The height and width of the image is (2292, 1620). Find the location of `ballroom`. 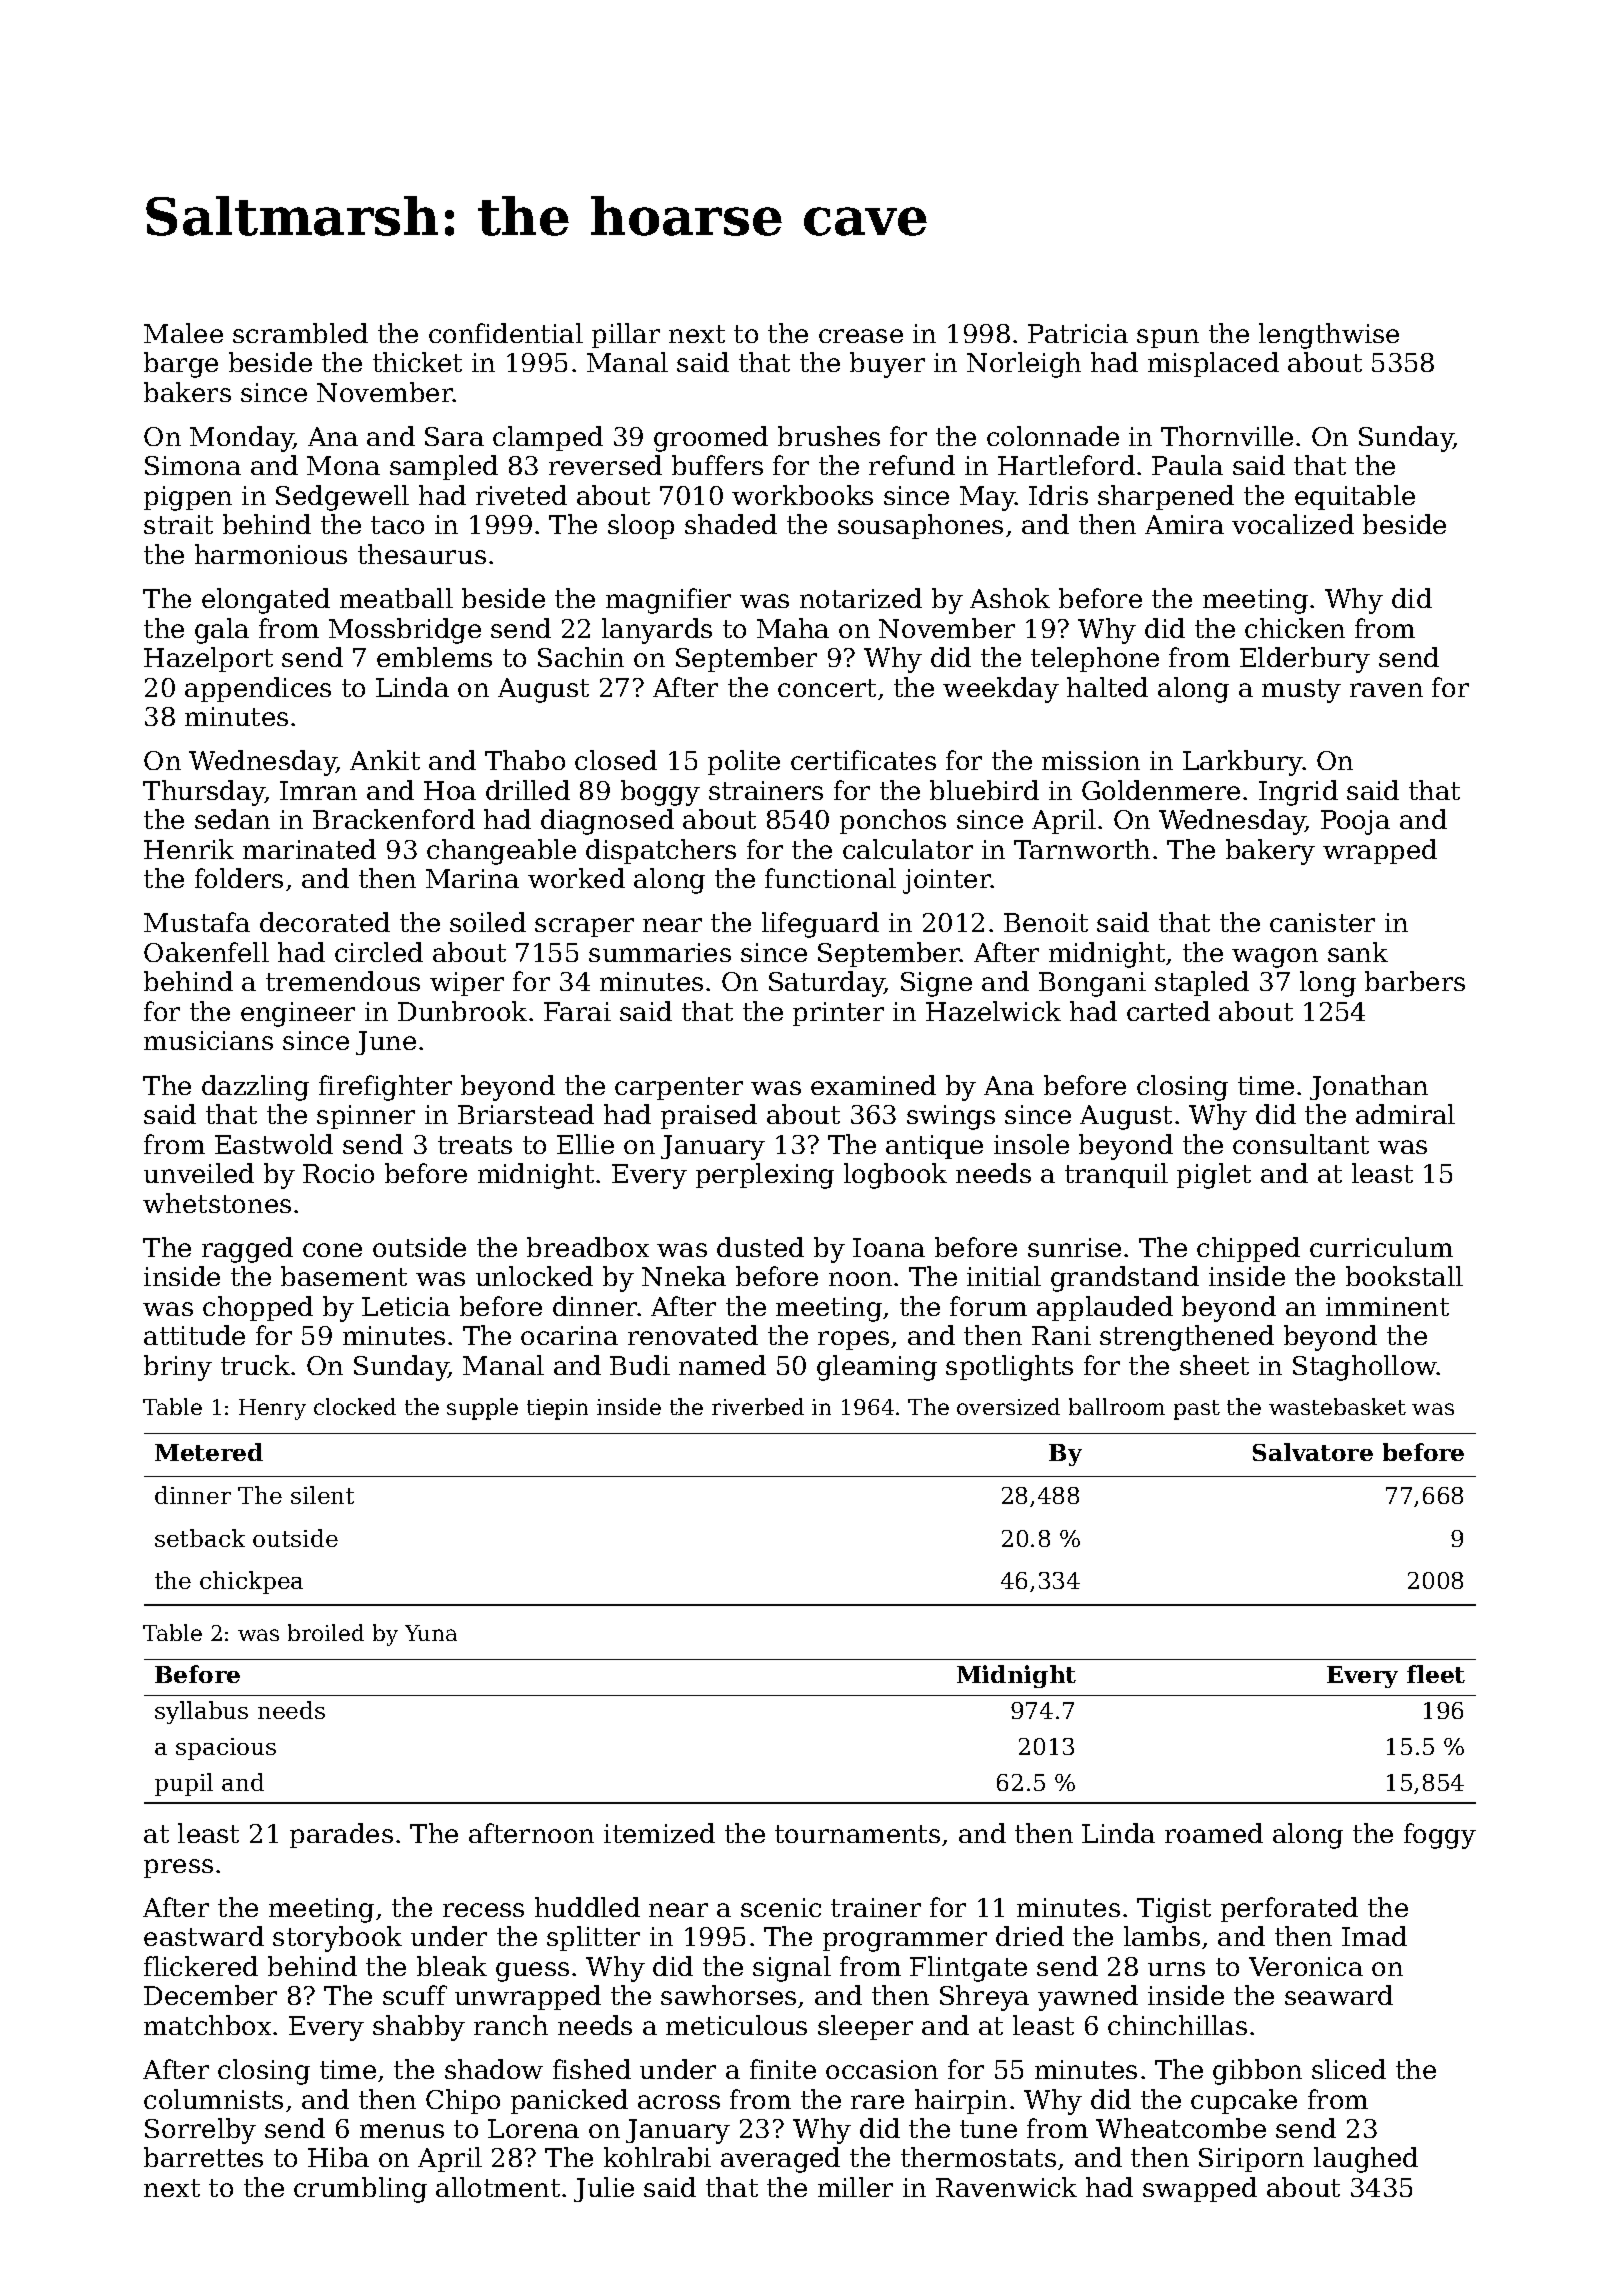

ballroom is located at coordinates (1117, 1406).
